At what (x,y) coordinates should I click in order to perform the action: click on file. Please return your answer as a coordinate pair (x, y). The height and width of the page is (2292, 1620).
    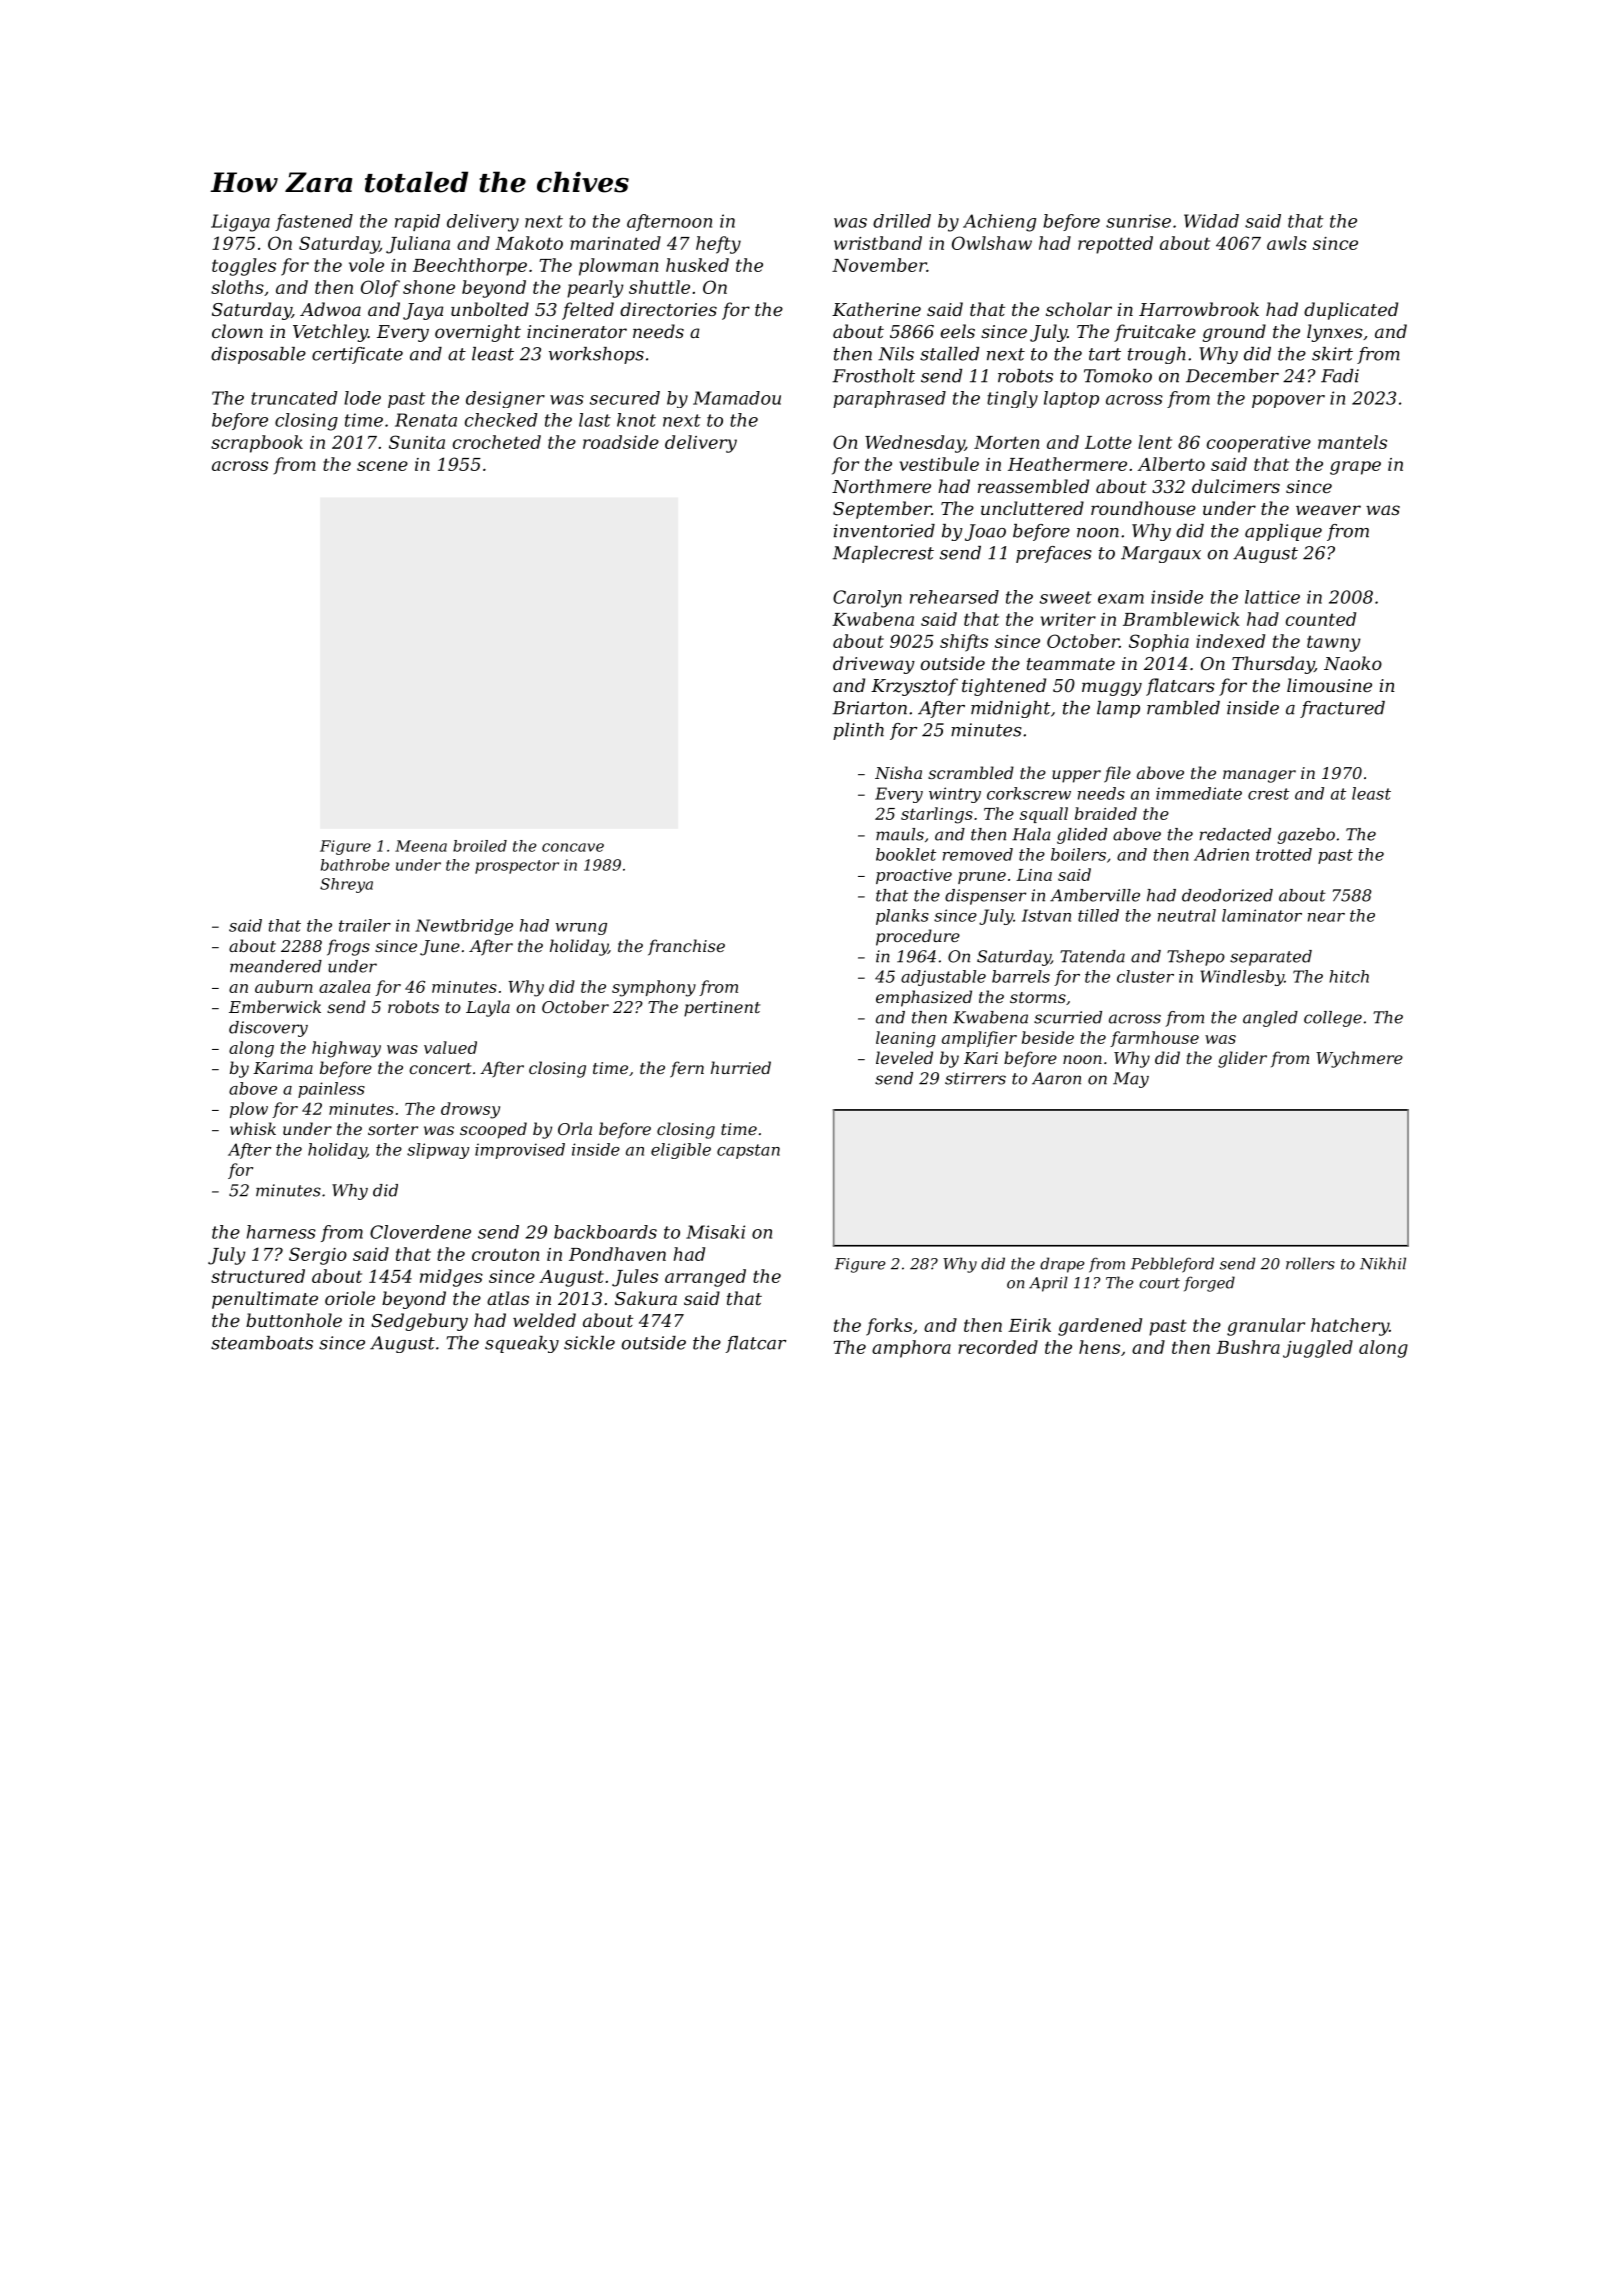
    Looking at the image, I should click on (1117, 774).
